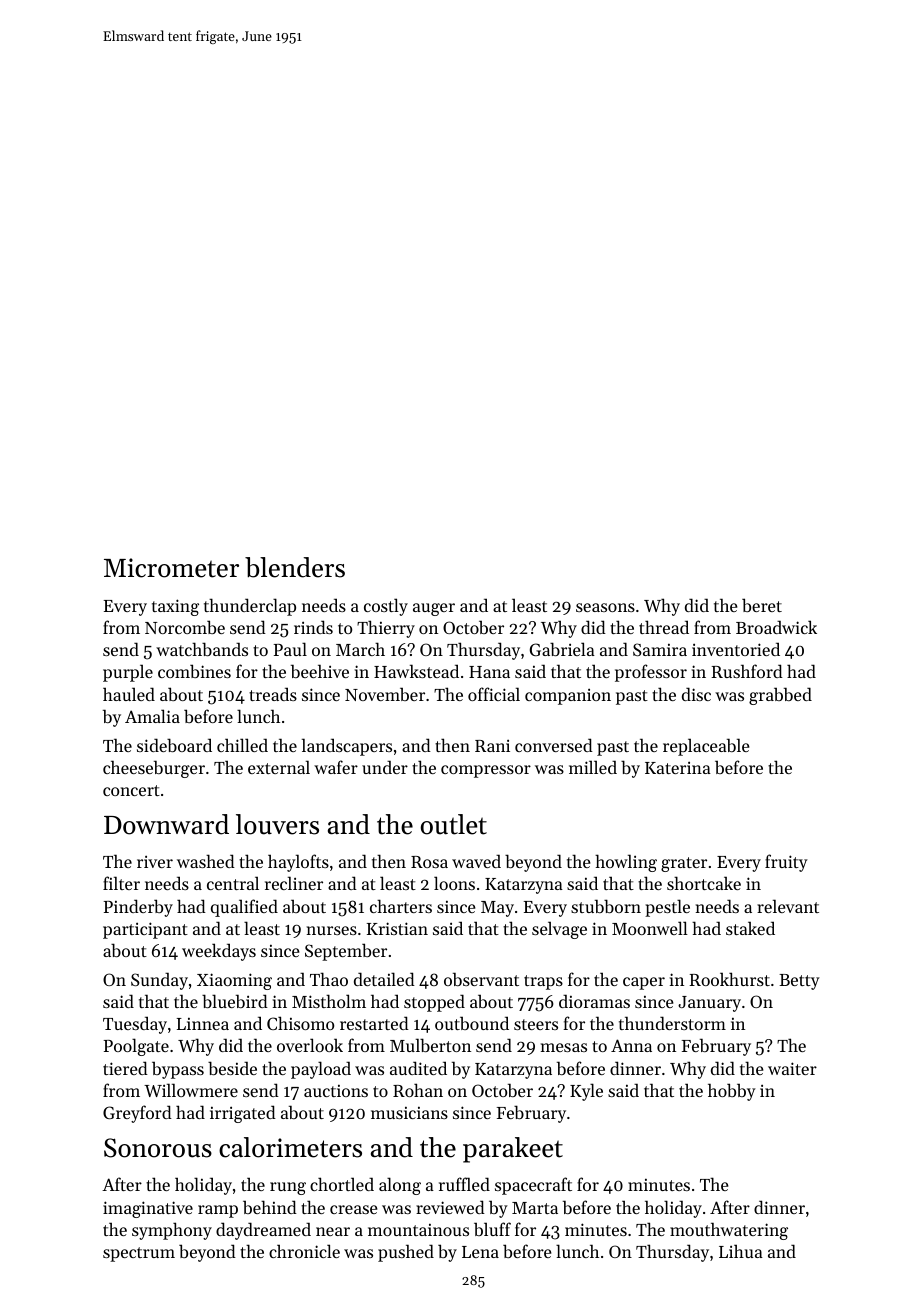 Image resolution: width=924 pixels, height=1308 pixels. Describe the element at coordinates (218, 1211) in the screenshot. I see `ramp` at that location.
